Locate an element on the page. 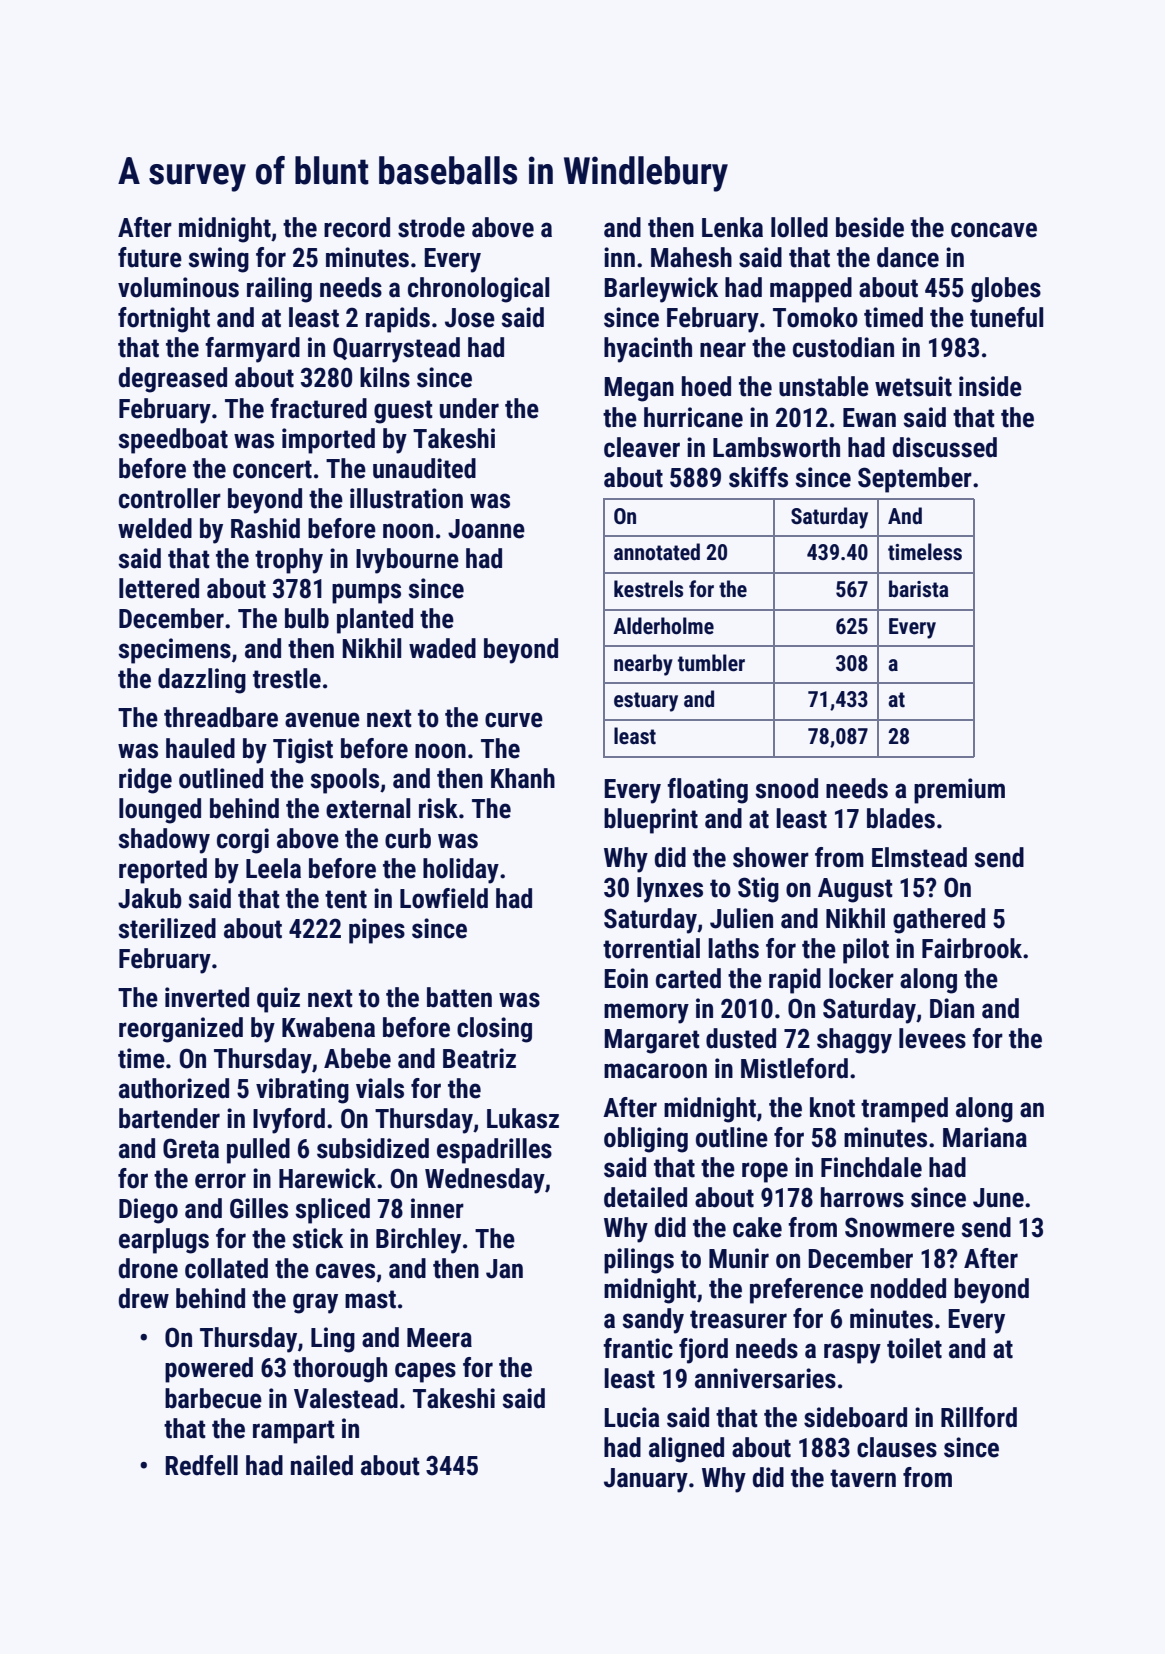  barista is located at coordinates (919, 589).
